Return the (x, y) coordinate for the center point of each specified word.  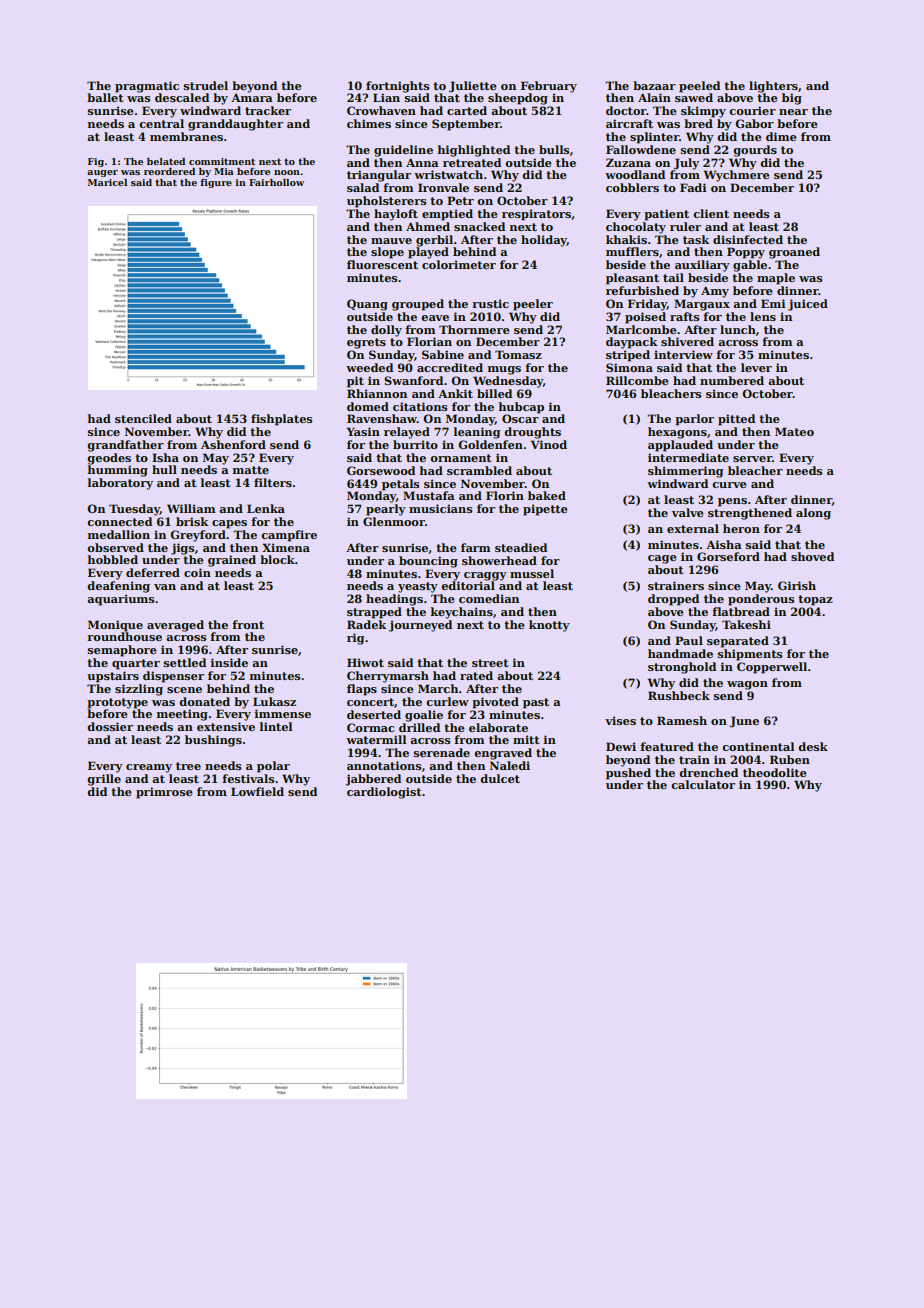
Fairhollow (276, 182)
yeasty (418, 587)
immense (282, 713)
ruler (685, 226)
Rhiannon (377, 393)
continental (758, 746)
